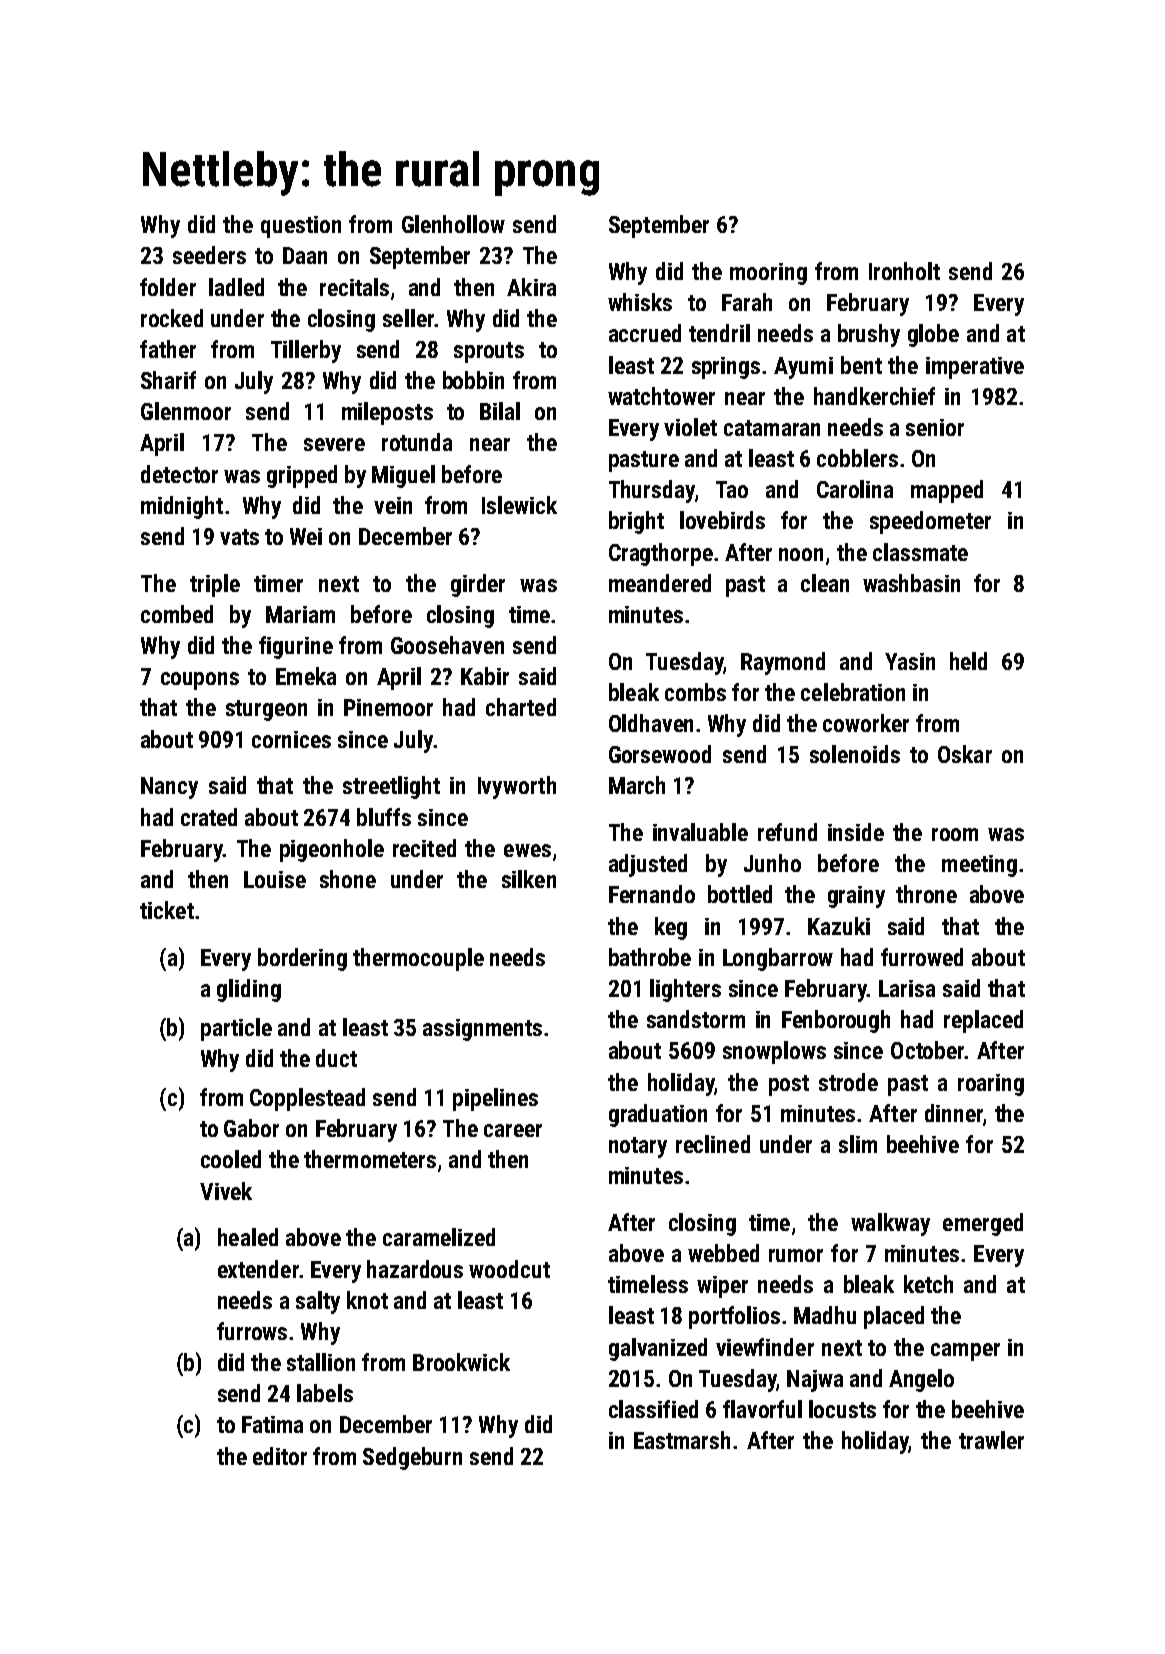 The image size is (1165, 1654). I want to click on father, so click(168, 349).
